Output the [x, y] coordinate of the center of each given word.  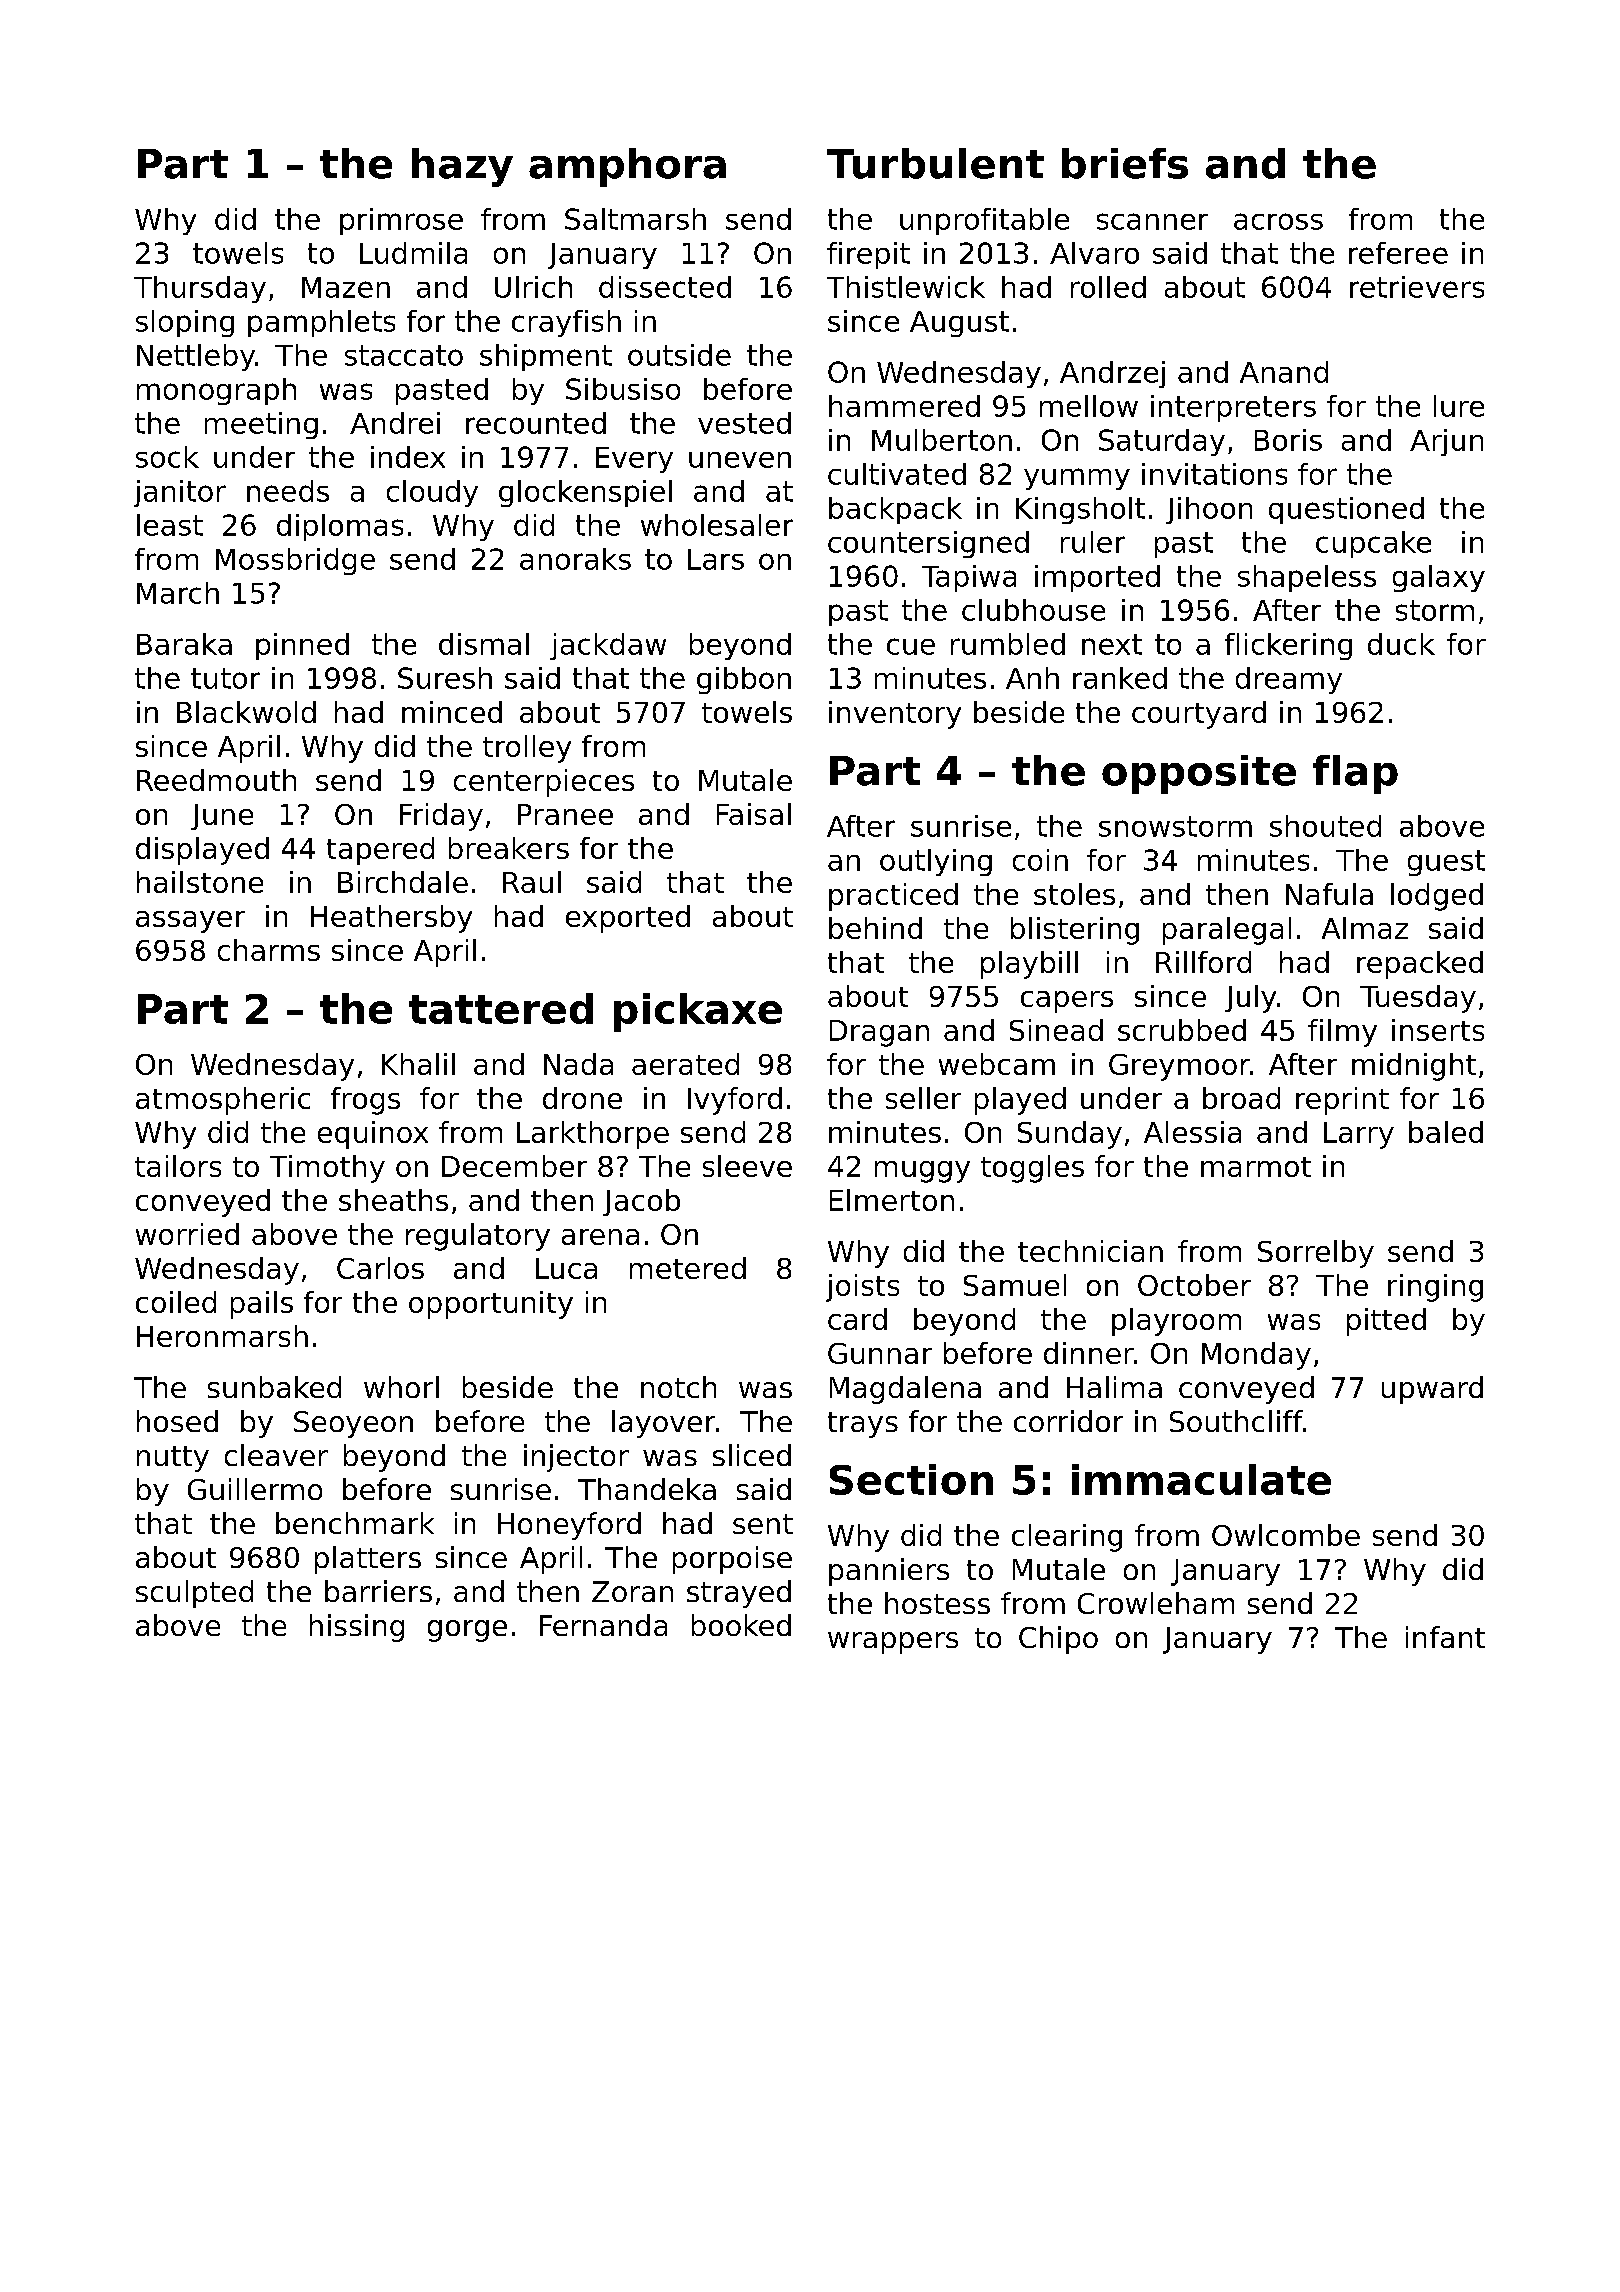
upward [1432, 1390]
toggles [1032, 1169]
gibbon [744, 680]
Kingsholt [1080, 510]
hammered [904, 406]
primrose [401, 221]
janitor [180, 493]
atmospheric [223, 1101]
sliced [752, 1455]
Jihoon [1209, 510]
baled [1446, 1132]
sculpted [194, 1594]
